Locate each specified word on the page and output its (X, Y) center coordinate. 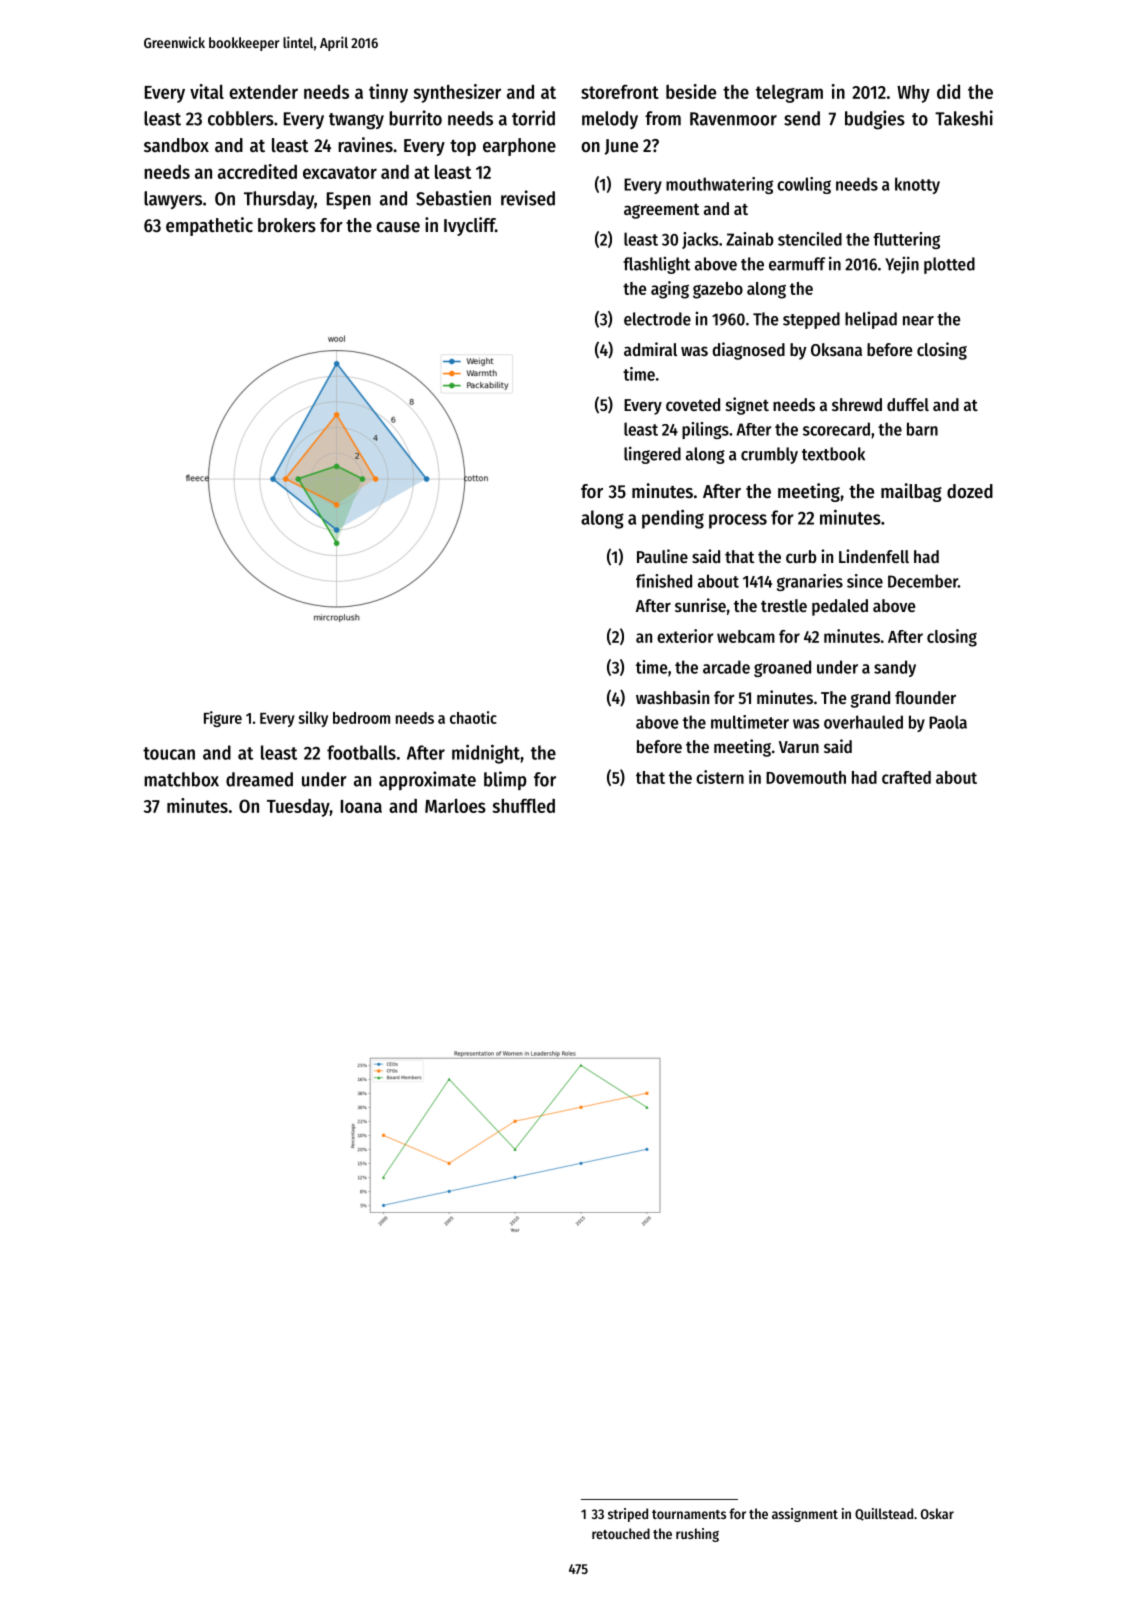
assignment (805, 1515)
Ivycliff (469, 226)
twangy (356, 121)
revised (528, 198)
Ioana (361, 806)
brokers (287, 225)
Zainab (750, 239)
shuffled (523, 805)
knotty (917, 185)
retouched (621, 1533)
